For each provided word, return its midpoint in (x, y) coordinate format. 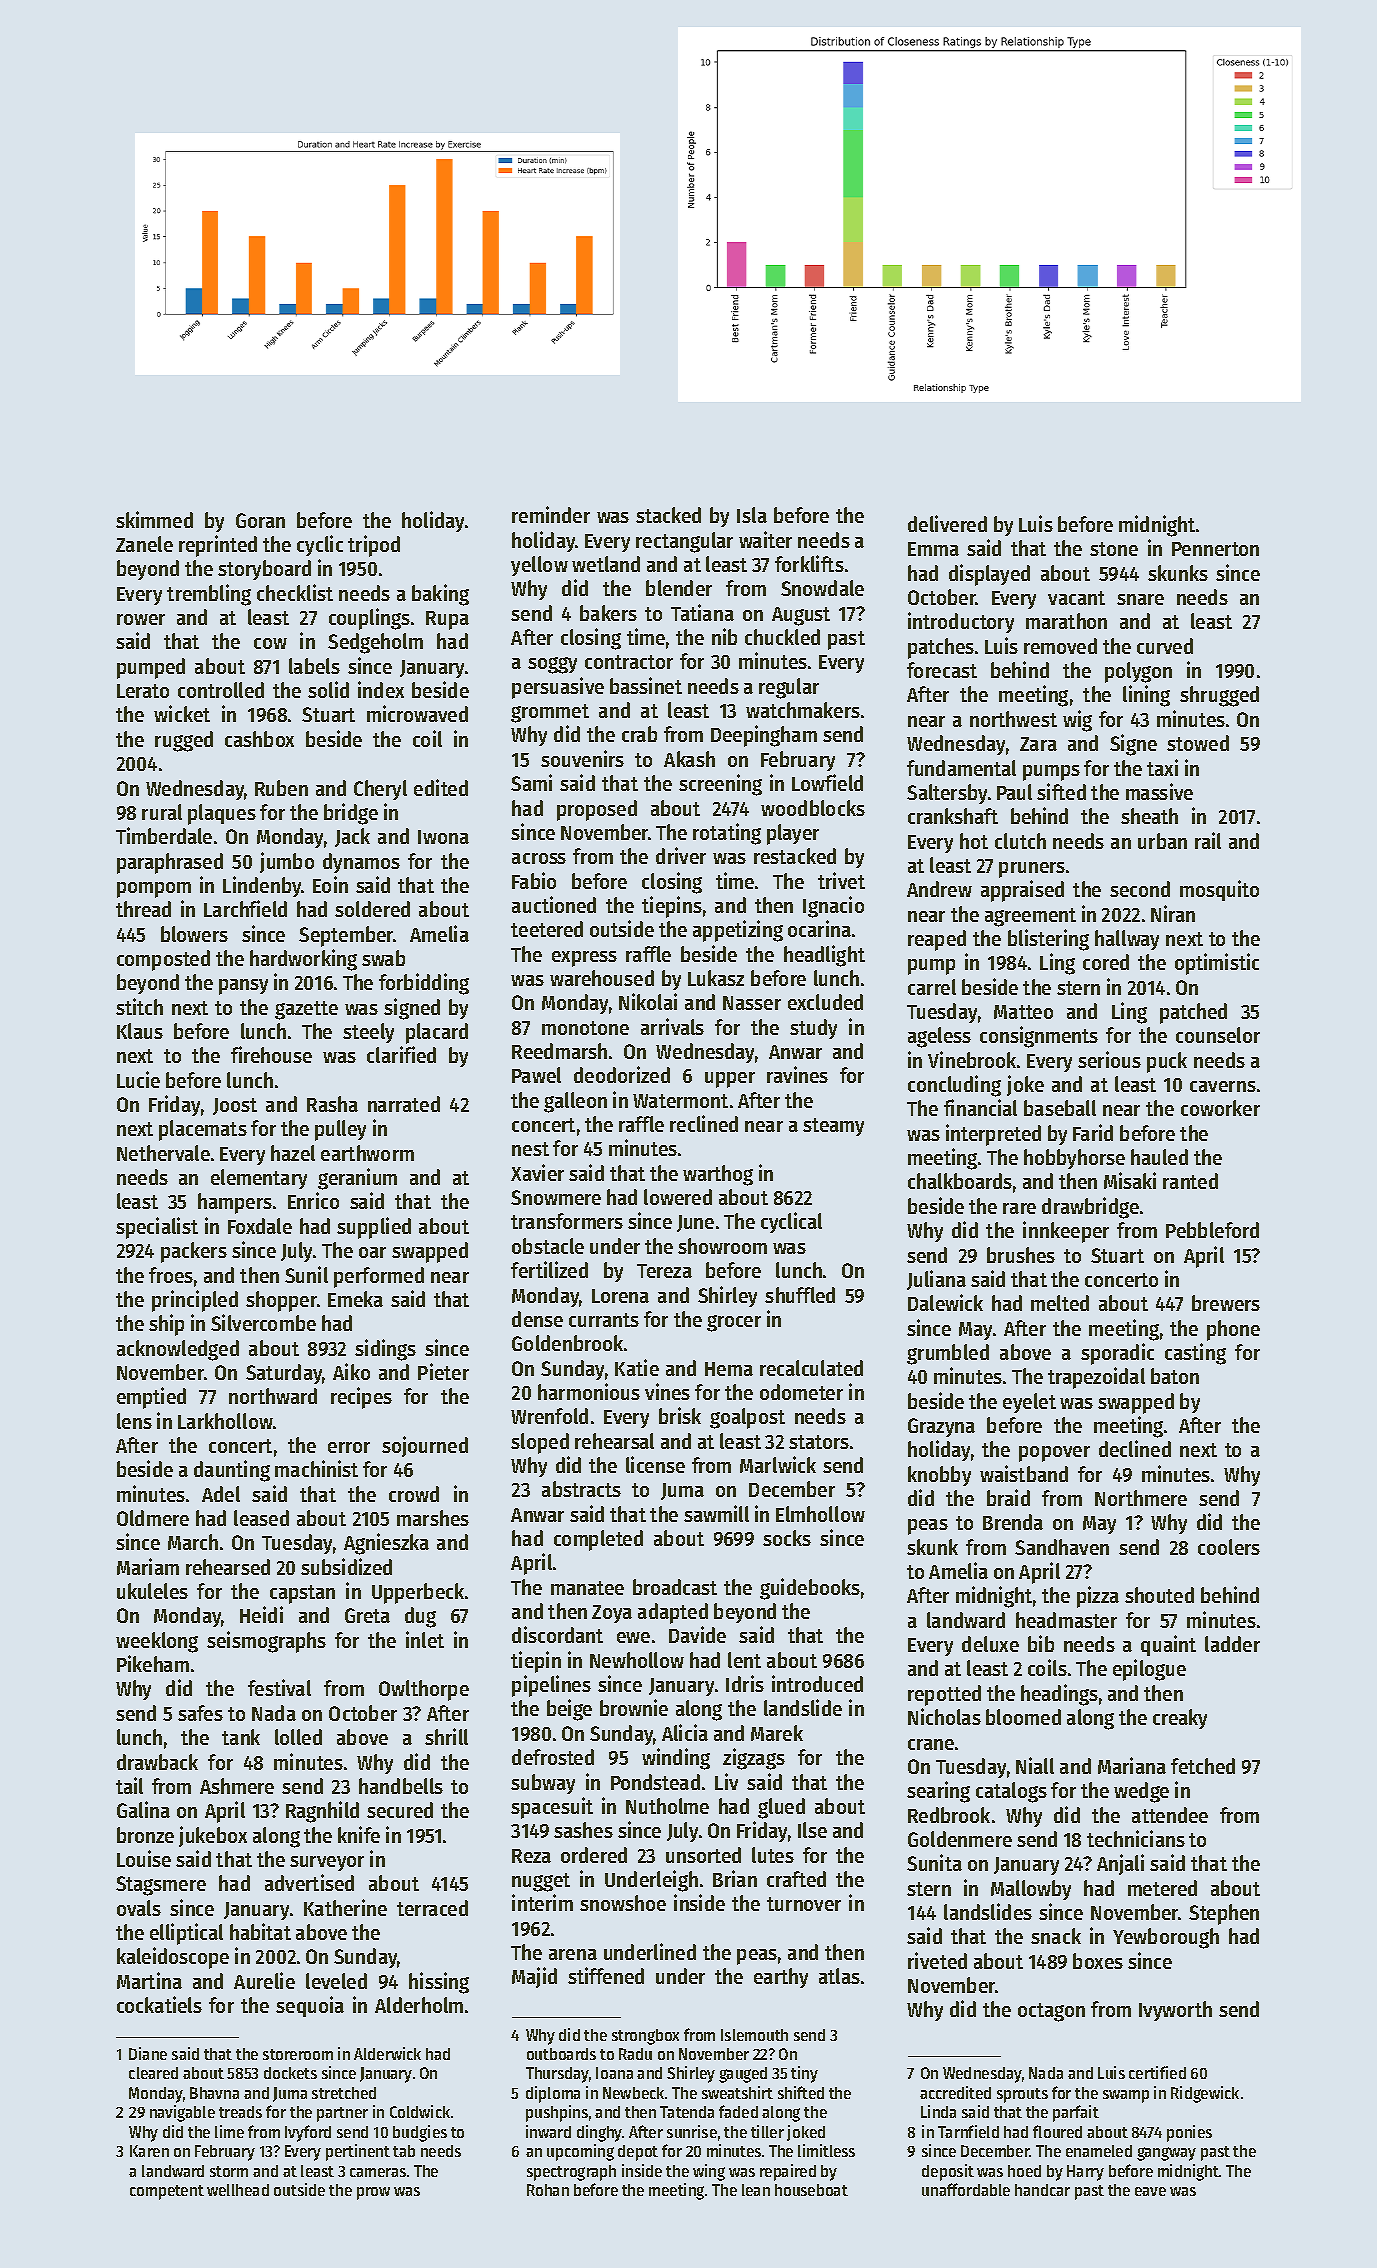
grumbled (948, 1354)
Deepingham (764, 736)
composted (163, 960)
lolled (298, 1737)
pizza (1098, 1597)
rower (141, 619)
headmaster (1066, 1620)
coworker (1220, 1108)
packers (194, 1252)
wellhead (238, 2190)
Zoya (612, 1614)
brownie (634, 1707)
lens (134, 1421)
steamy (833, 1127)
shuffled (800, 1295)
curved (1165, 646)
